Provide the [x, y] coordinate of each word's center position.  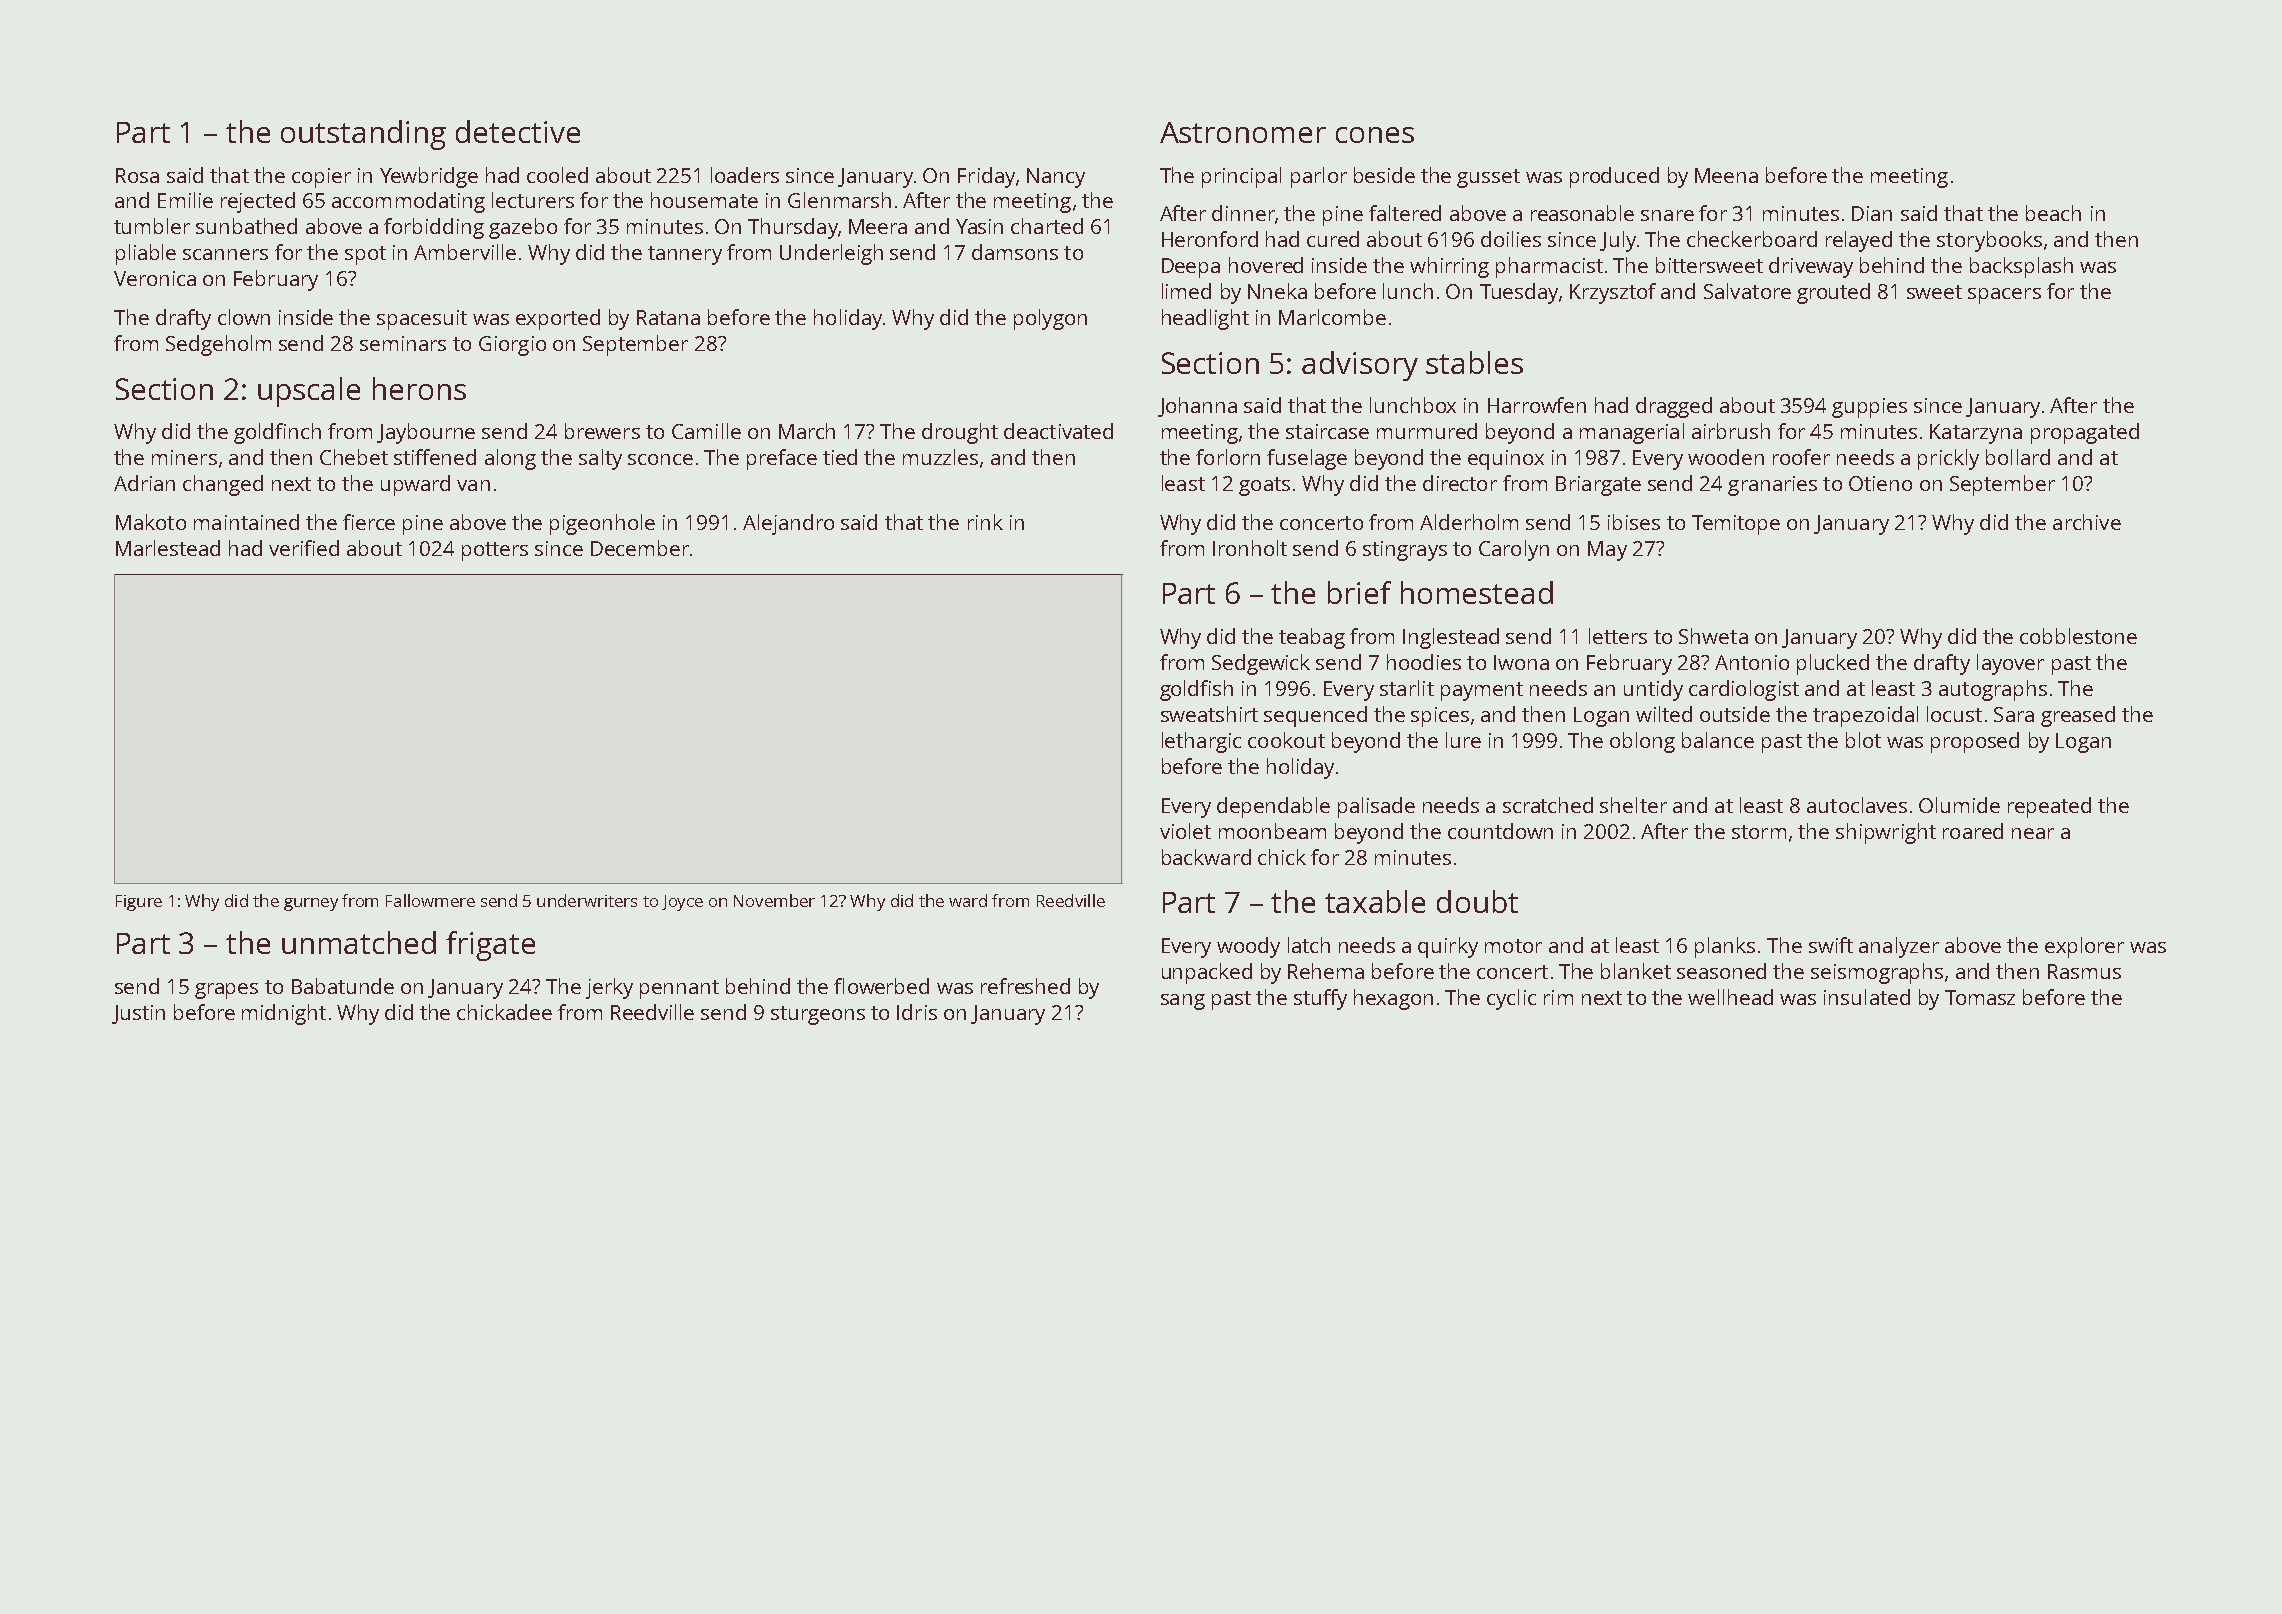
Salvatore [1747, 291]
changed [223, 485]
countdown [1500, 831]
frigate [490, 946]
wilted [1664, 714]
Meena [1726, 175]
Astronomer [1243, 132]
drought [960, 433]
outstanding [363, 135]
